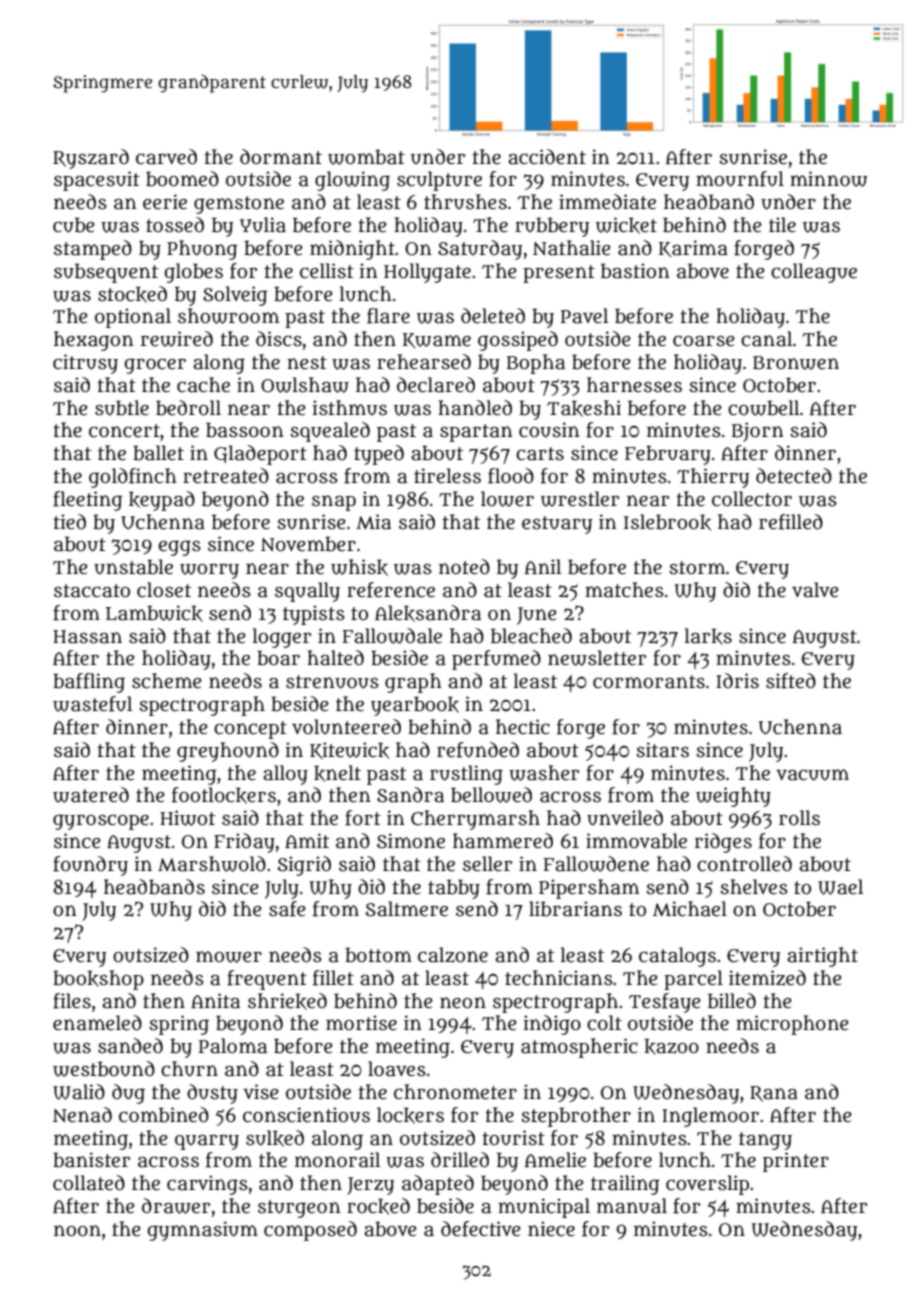 This screenshot has height=1314, width=924. Describe the element at coordinates (557, 525) in the screenshot. I see `estuary` at that location.
